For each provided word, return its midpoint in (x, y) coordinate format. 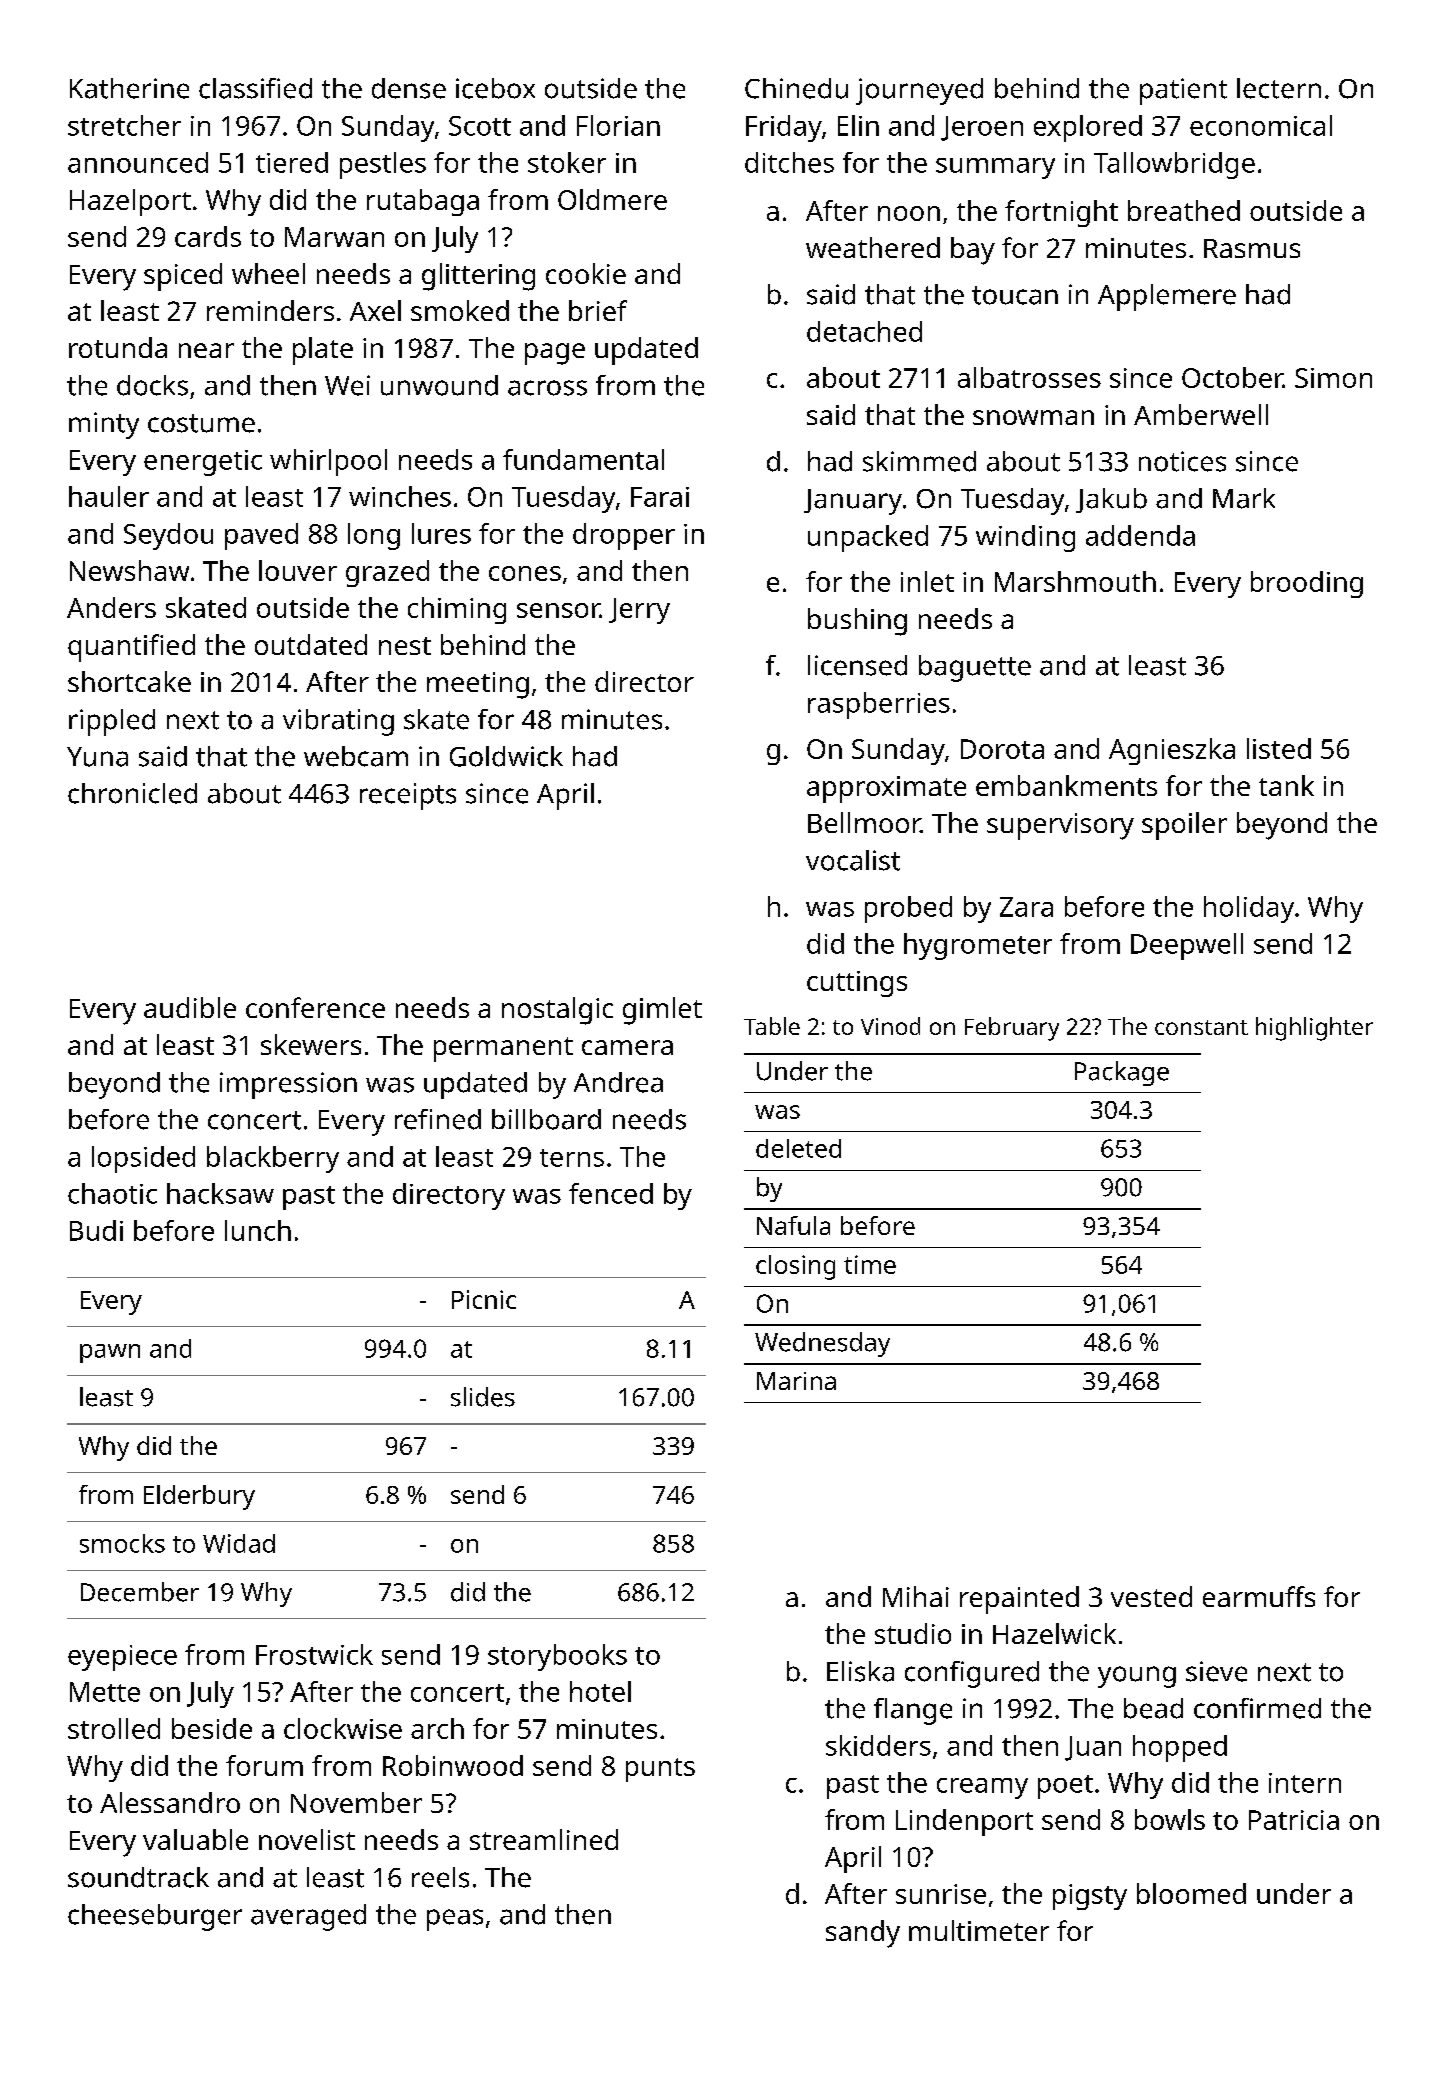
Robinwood (453, 1765)
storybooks (557, 1657)
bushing (857, 622)
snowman (1033, 417)
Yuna (97, 757)
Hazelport (130, 202)
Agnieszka (1172, 751)
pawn (110, 1353)
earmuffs (1259, 1596)
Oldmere (612, 199)
